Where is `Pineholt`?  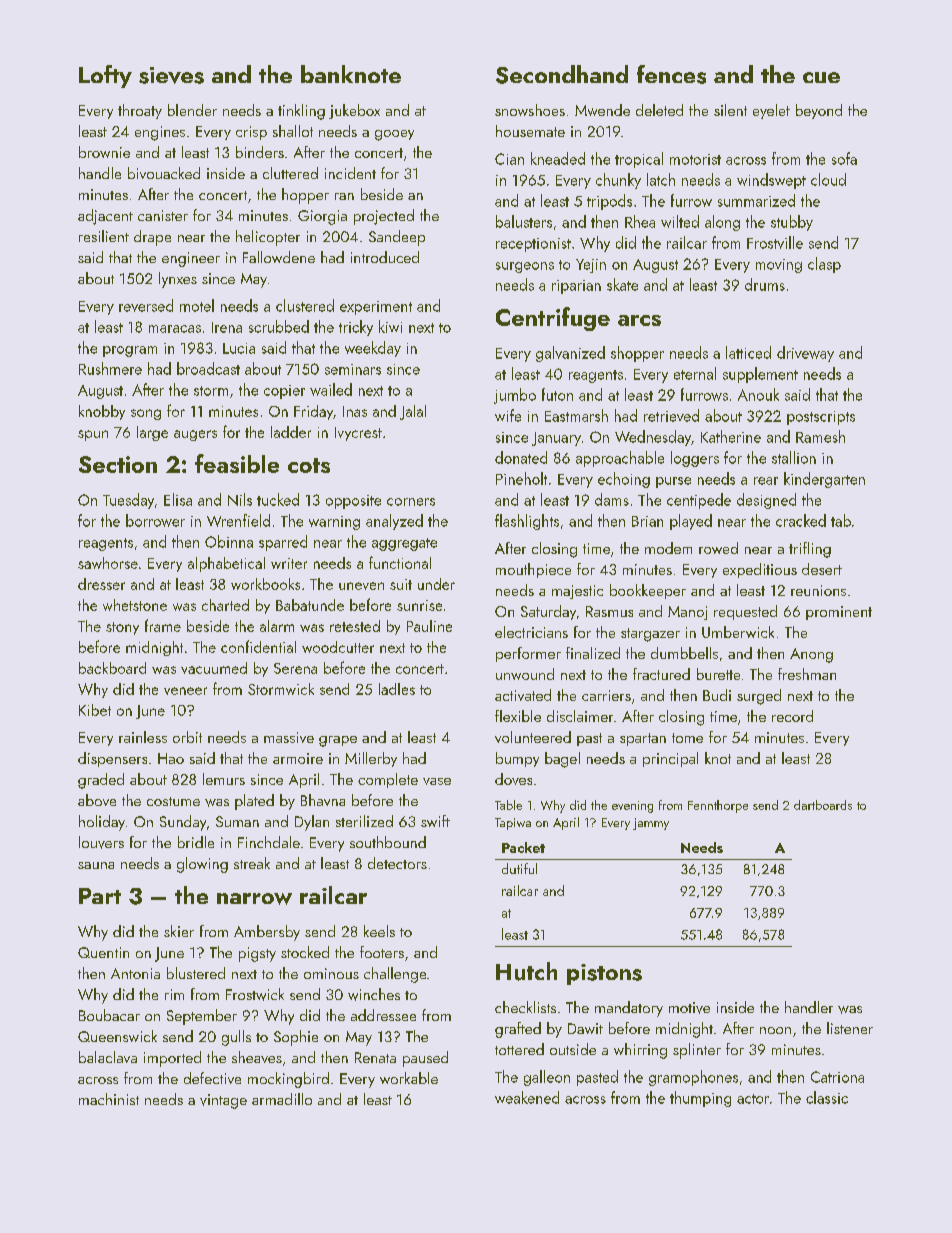
Pineholt is located at coordinates (521, 478).
